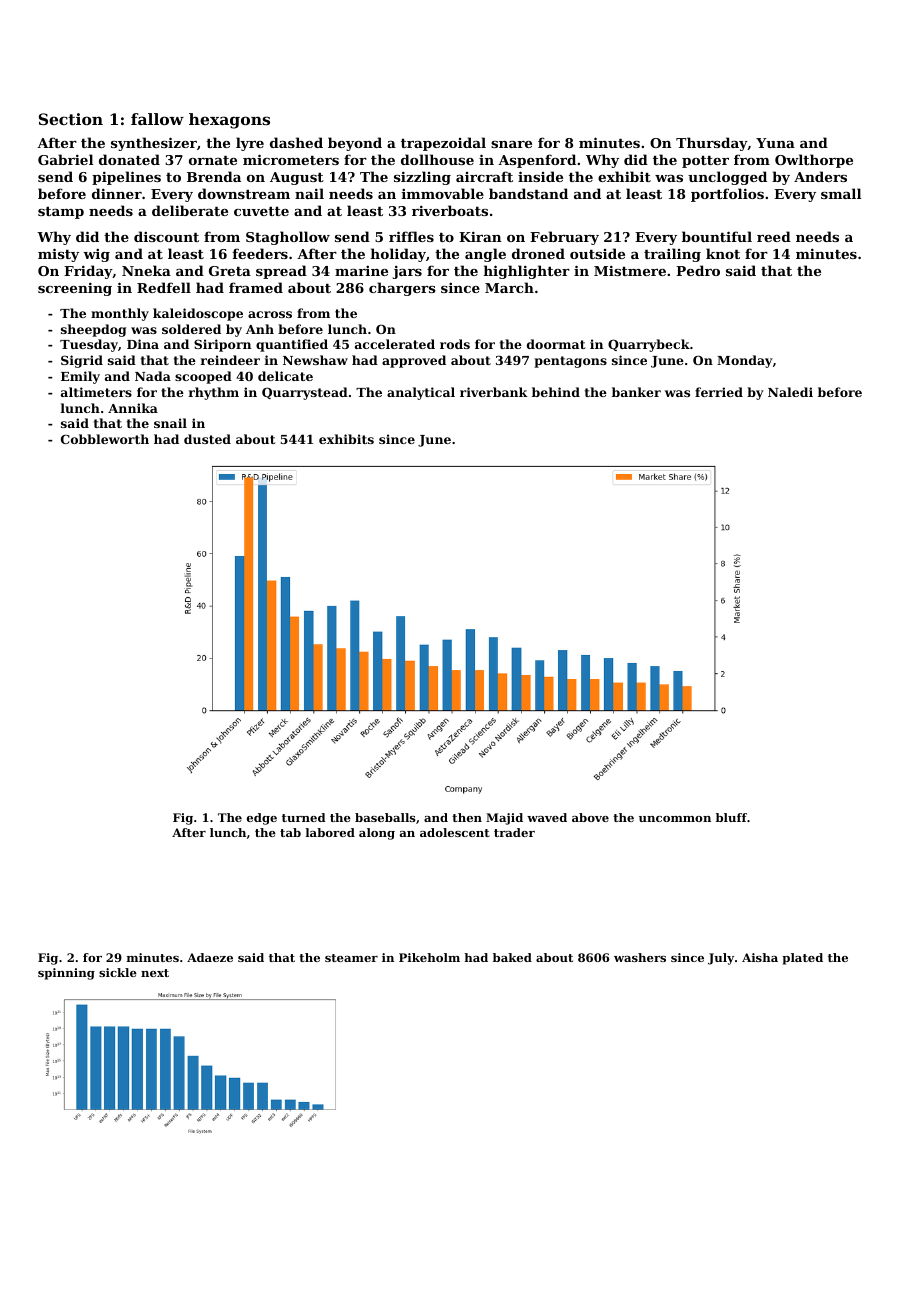 The height and width of the screenshot is (1308, 924). What do you see at coordinates (66, 974) in the screenshot?
I see `spinning` at bounding box center [66, 974].
